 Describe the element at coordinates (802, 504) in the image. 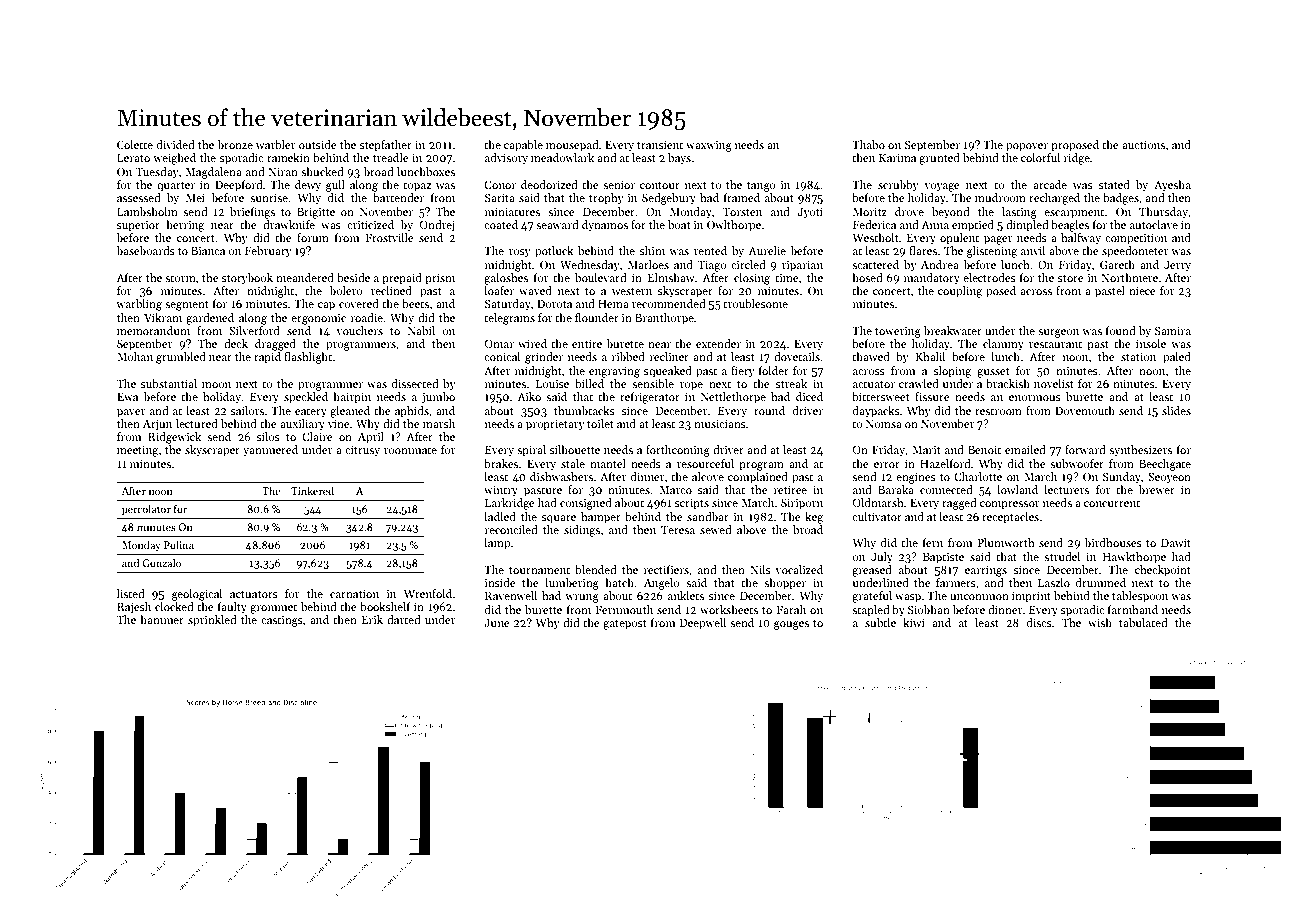

I see `Siriporn` at that location.
